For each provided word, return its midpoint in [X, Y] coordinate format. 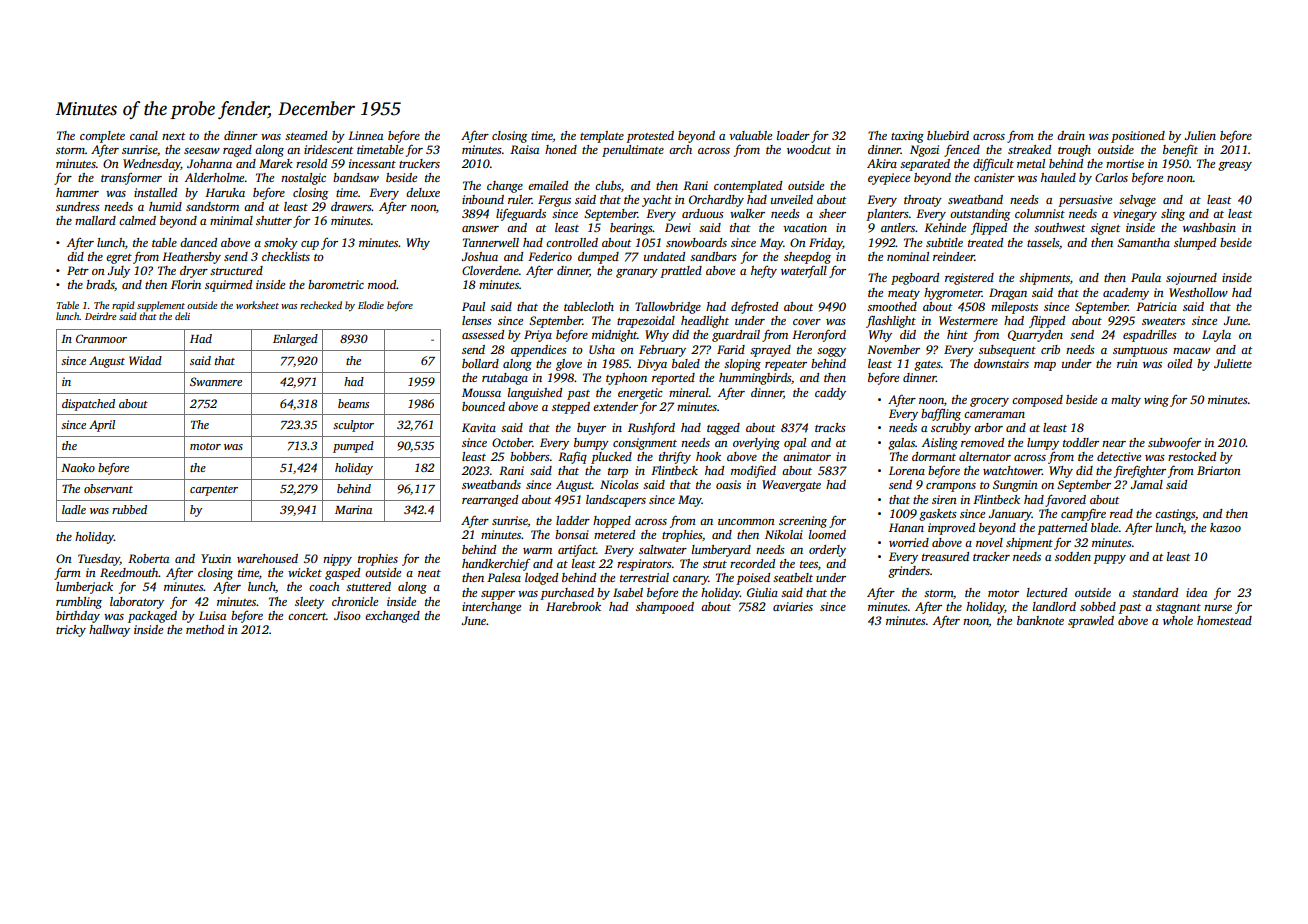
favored [1065, 500]
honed [561, 149]
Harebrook [573, 606]
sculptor [353, 426]
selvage [1137, 201]
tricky [71, 631]
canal [144, 135]
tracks [830, 427]
